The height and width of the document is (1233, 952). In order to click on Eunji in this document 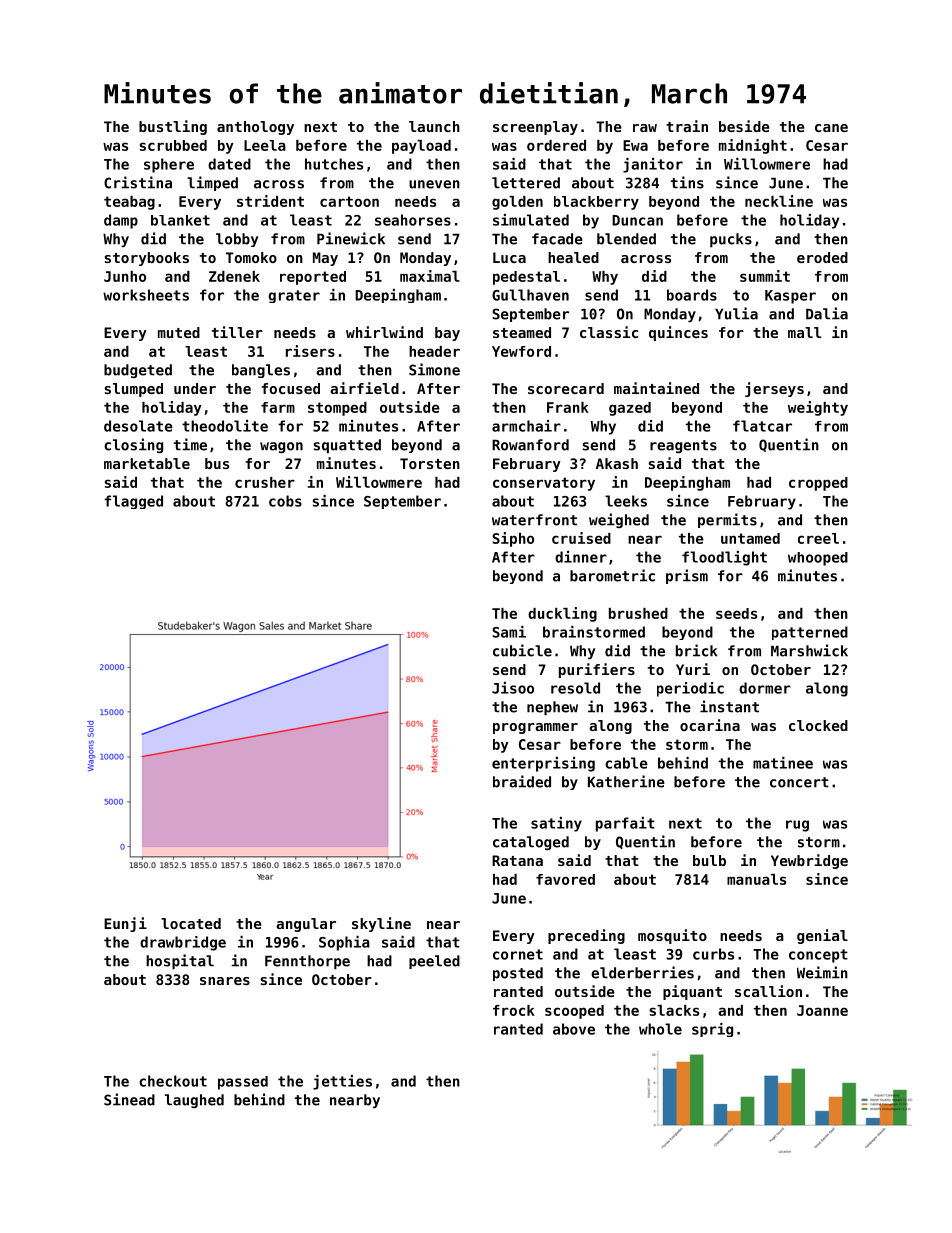, I will do `click(125, 924)`.
